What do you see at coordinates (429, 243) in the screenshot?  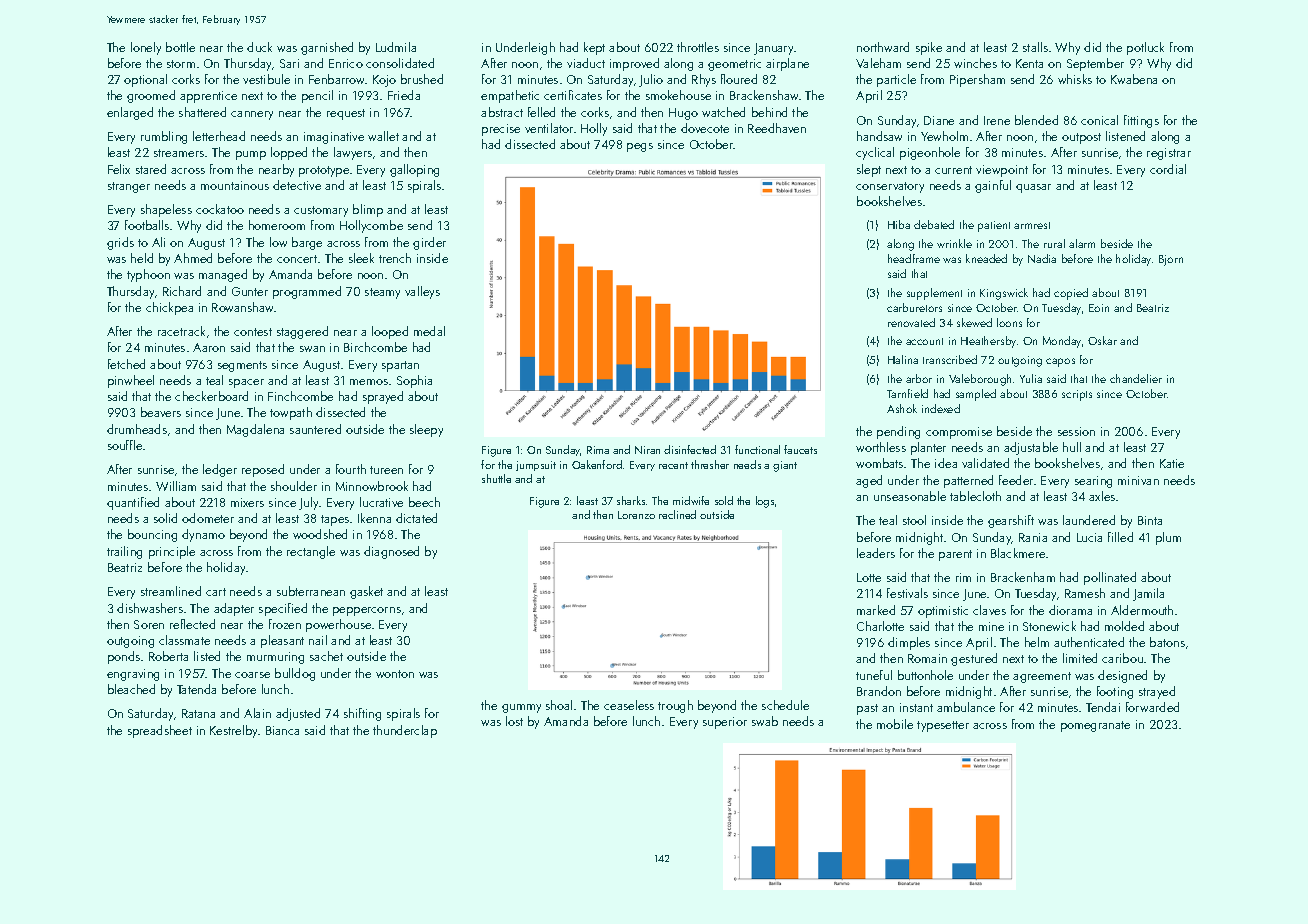 I see `girder` at bounding box center [429, 243].
